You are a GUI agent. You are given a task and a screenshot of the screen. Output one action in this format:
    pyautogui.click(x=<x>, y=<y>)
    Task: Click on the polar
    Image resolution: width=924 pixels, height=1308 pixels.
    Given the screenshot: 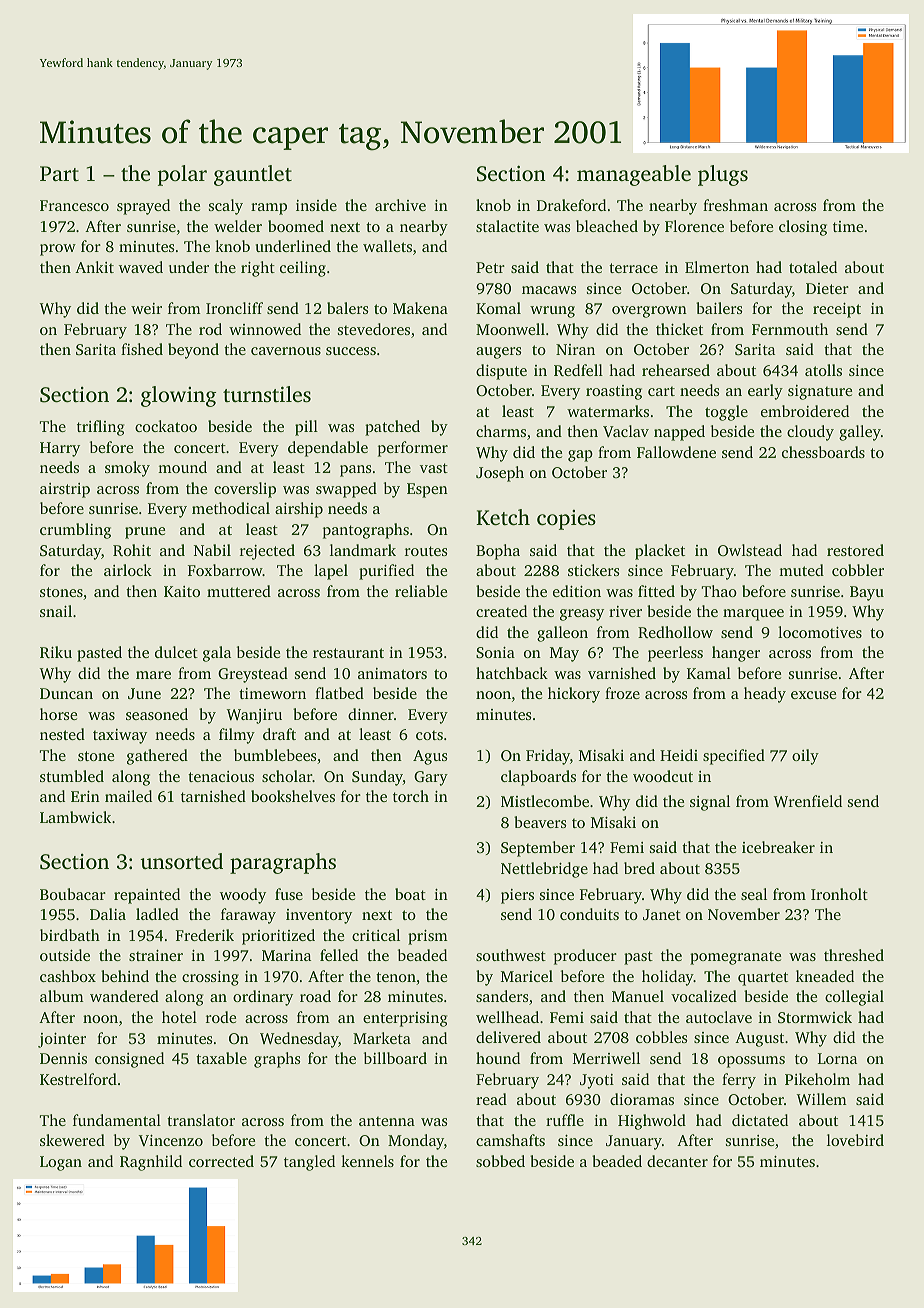 What is the action you would take?
    pyautogui.click(x=182, y=175)
